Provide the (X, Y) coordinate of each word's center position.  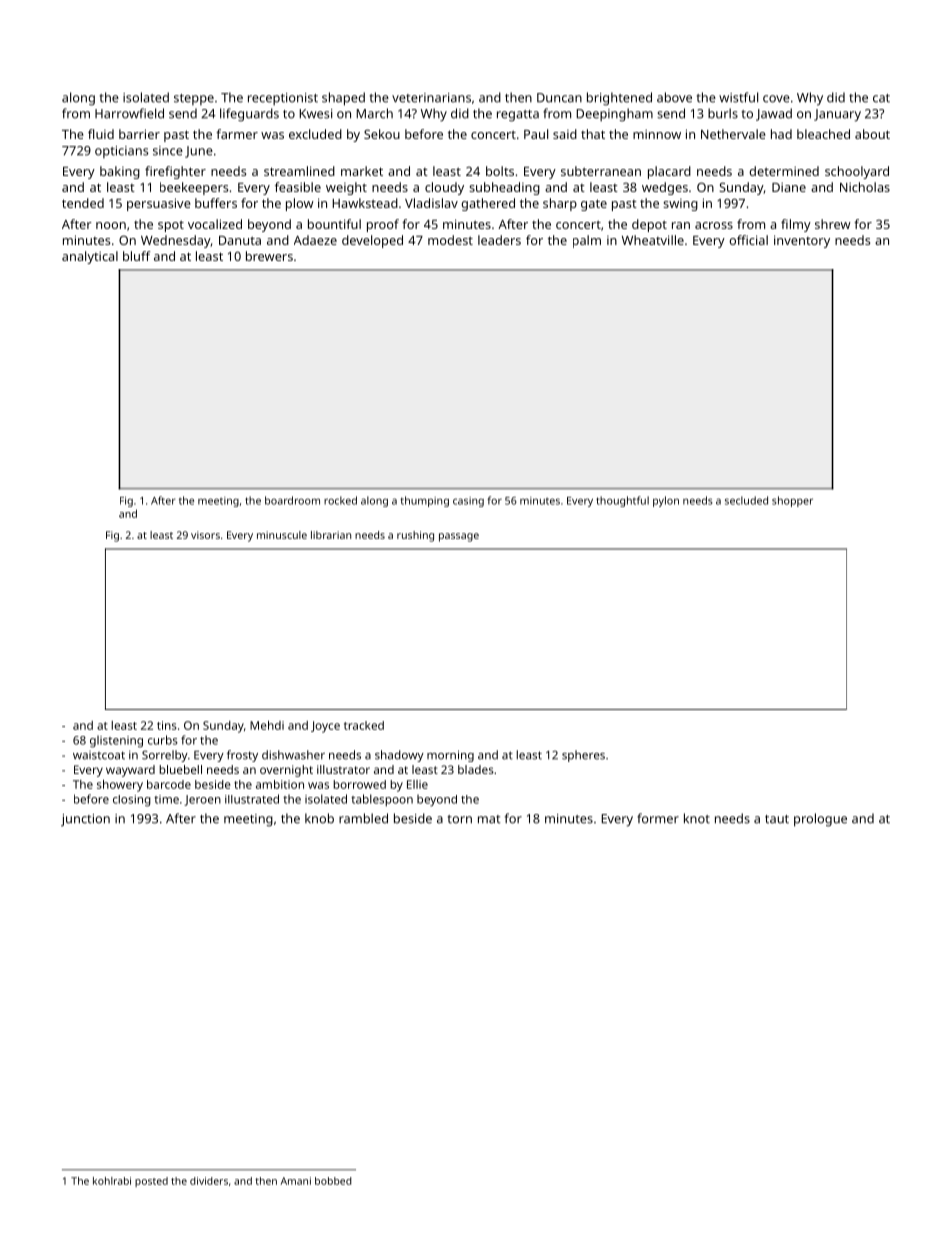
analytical (90, 257)
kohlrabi (112, 1181)
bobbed (333, 1181)
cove (776, 99)
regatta (518, 116)
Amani (295, 1181)
